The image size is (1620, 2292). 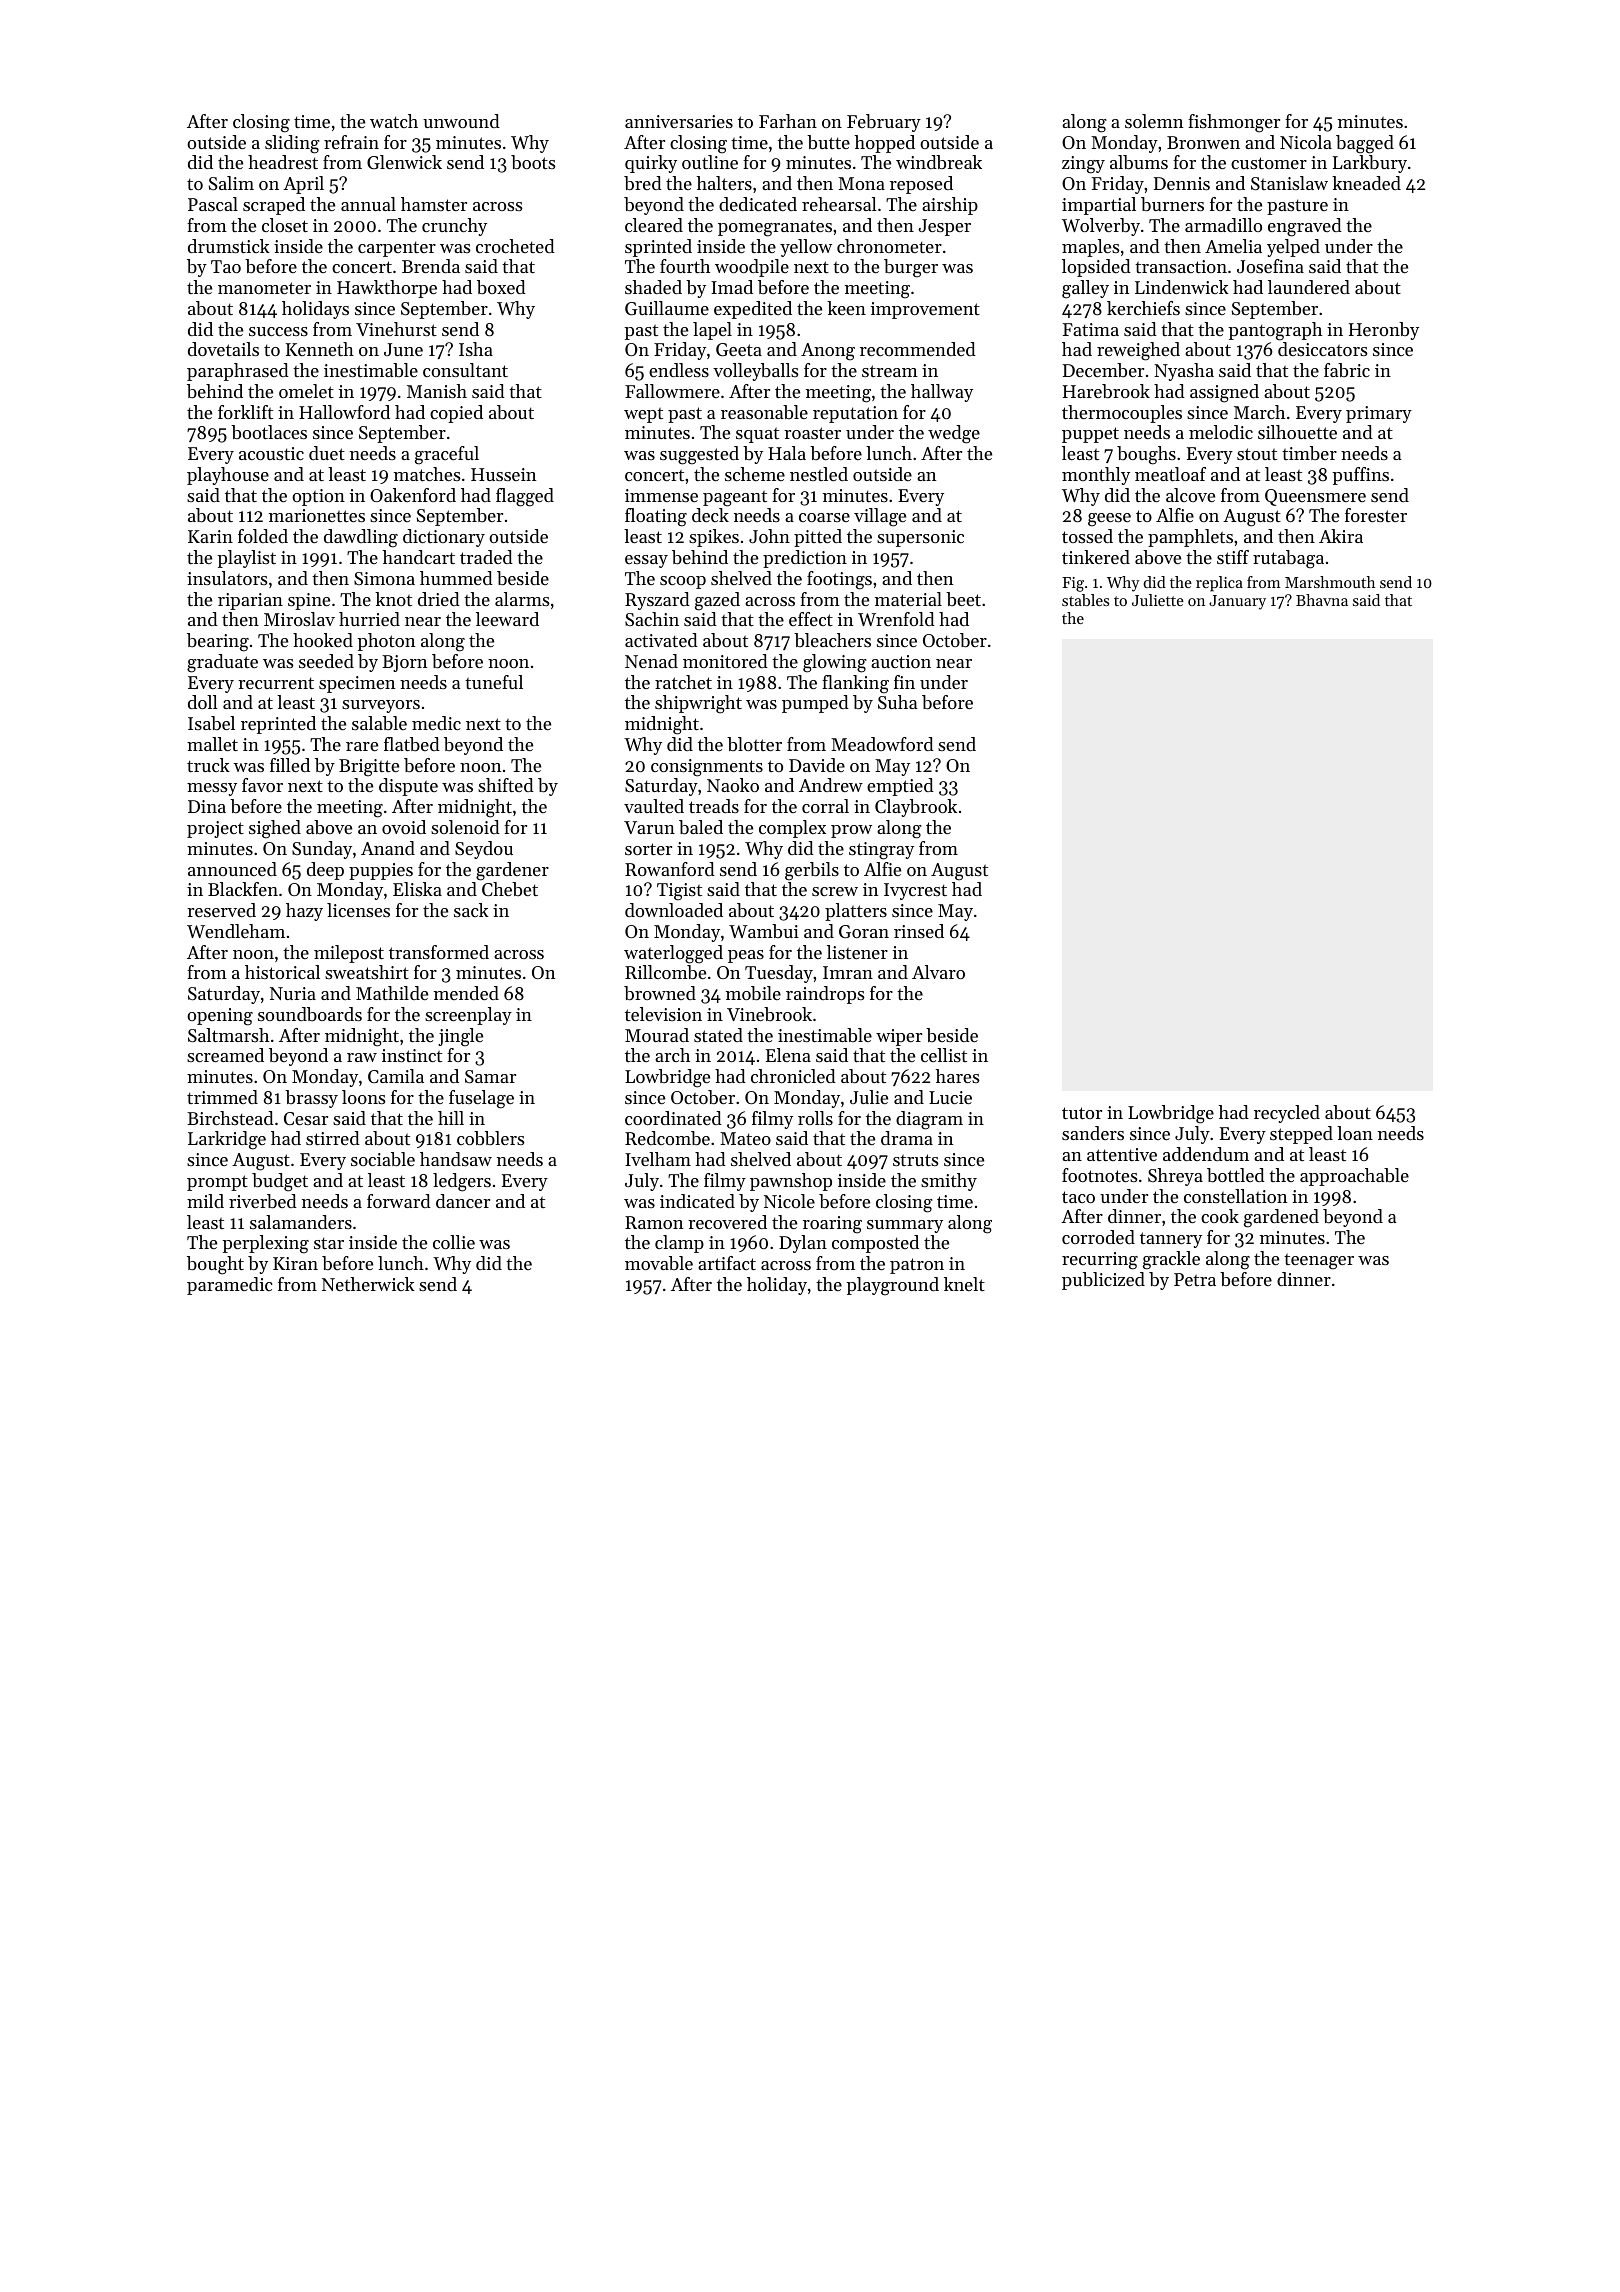 I want to click on solemn, so click(x=1154, y=121).
